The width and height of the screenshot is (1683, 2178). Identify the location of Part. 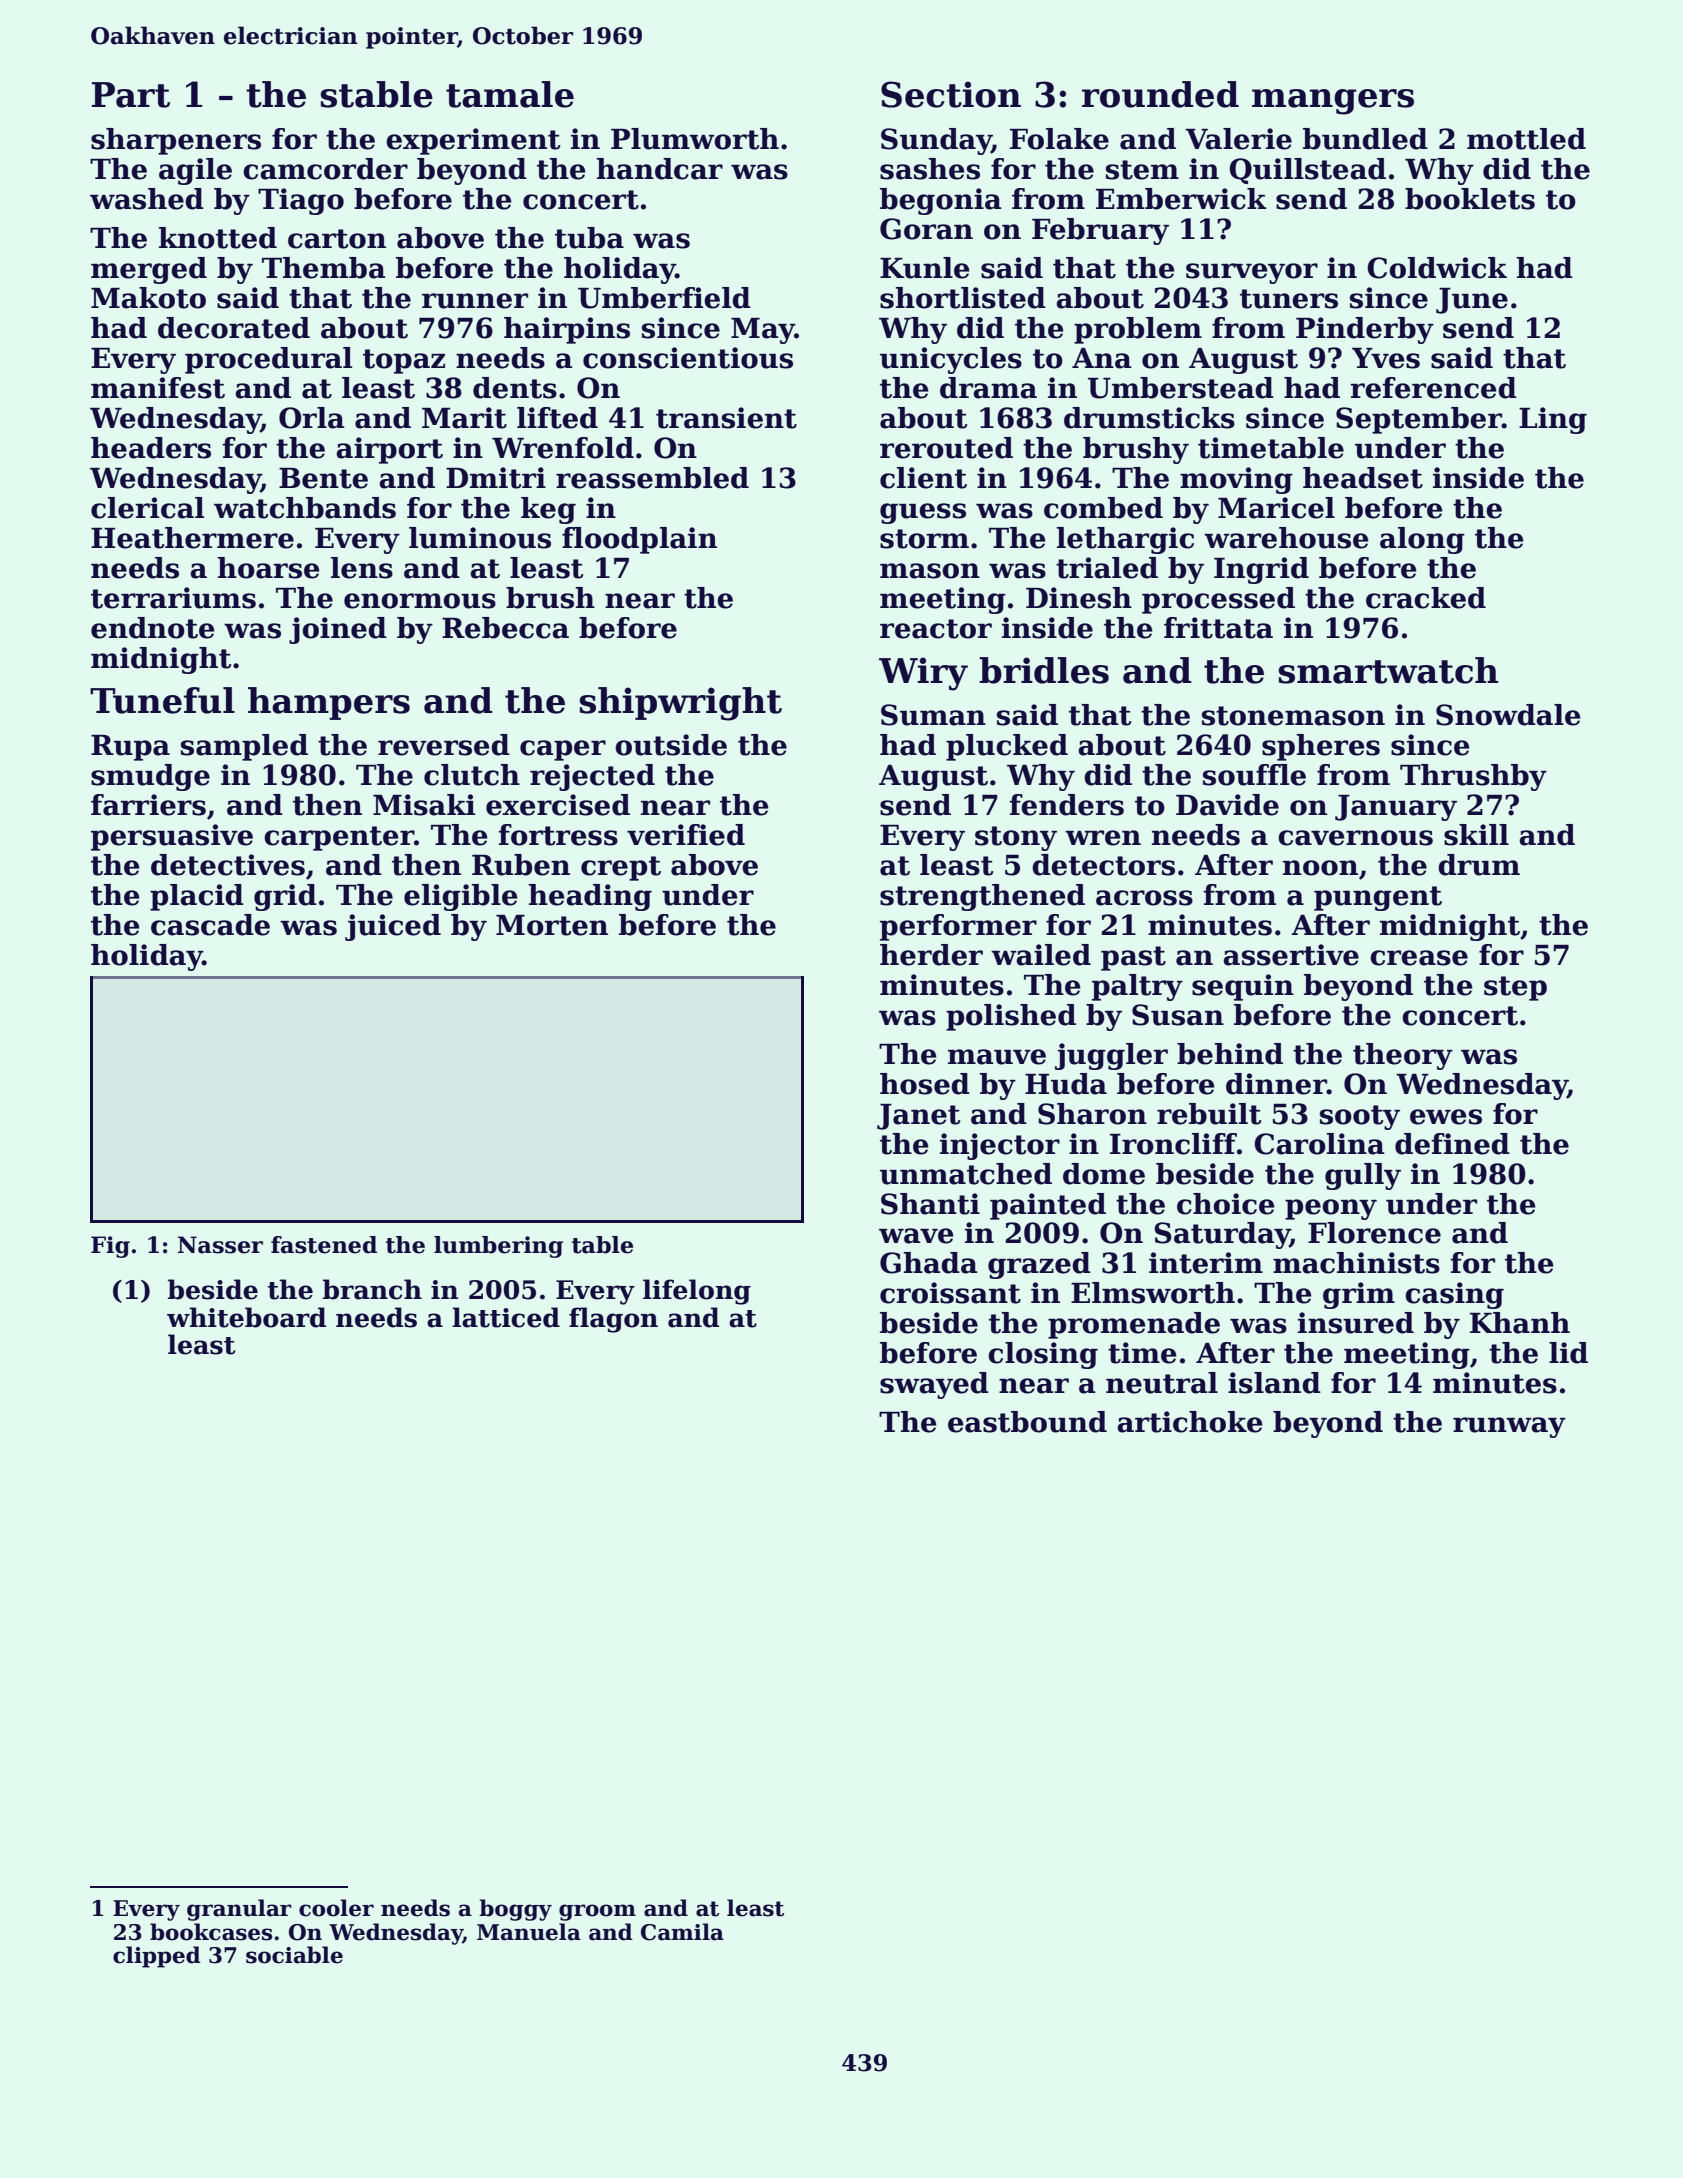
(131, 95).
